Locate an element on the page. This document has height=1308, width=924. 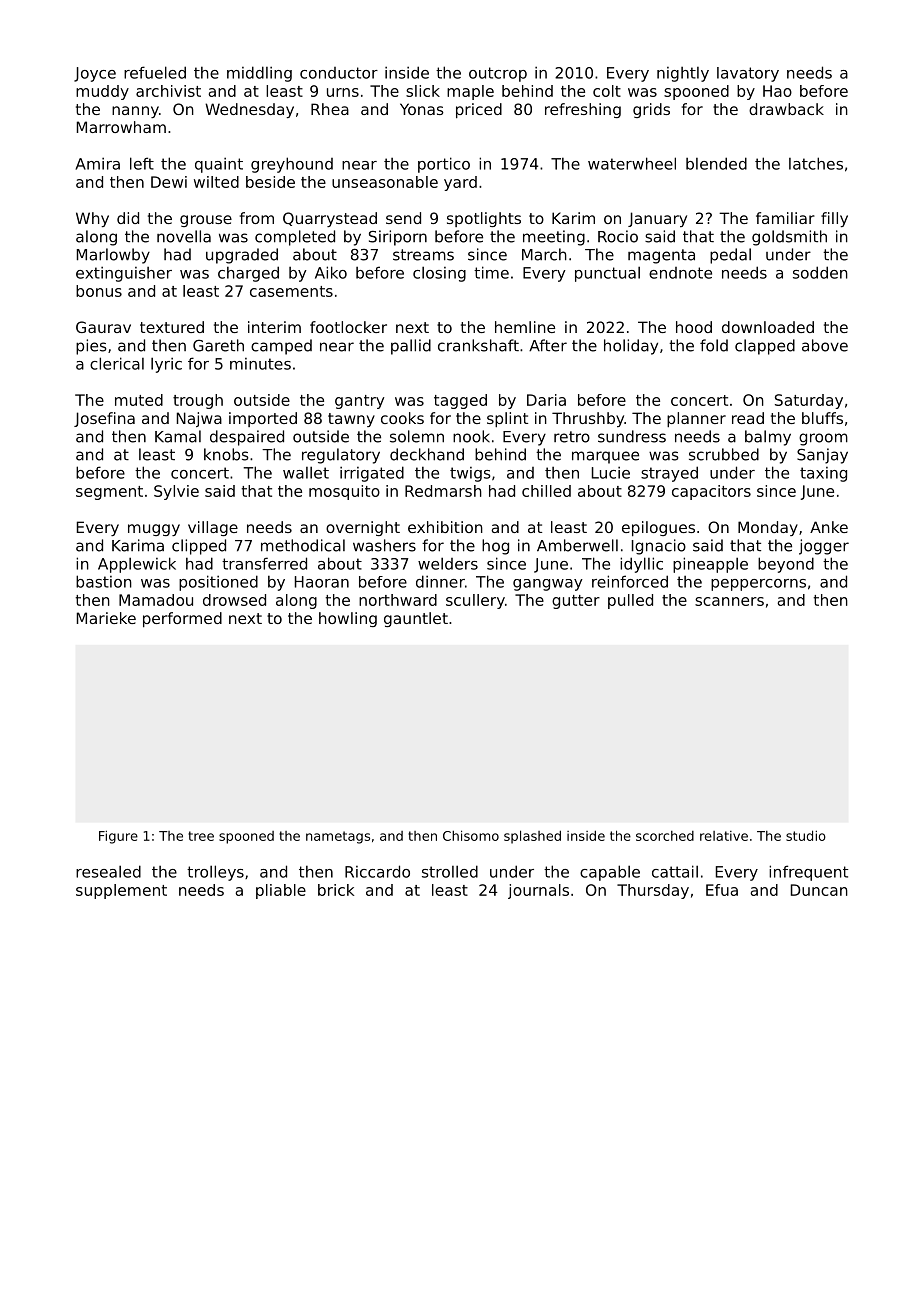
pliable is located at coordinates (281, 891).
